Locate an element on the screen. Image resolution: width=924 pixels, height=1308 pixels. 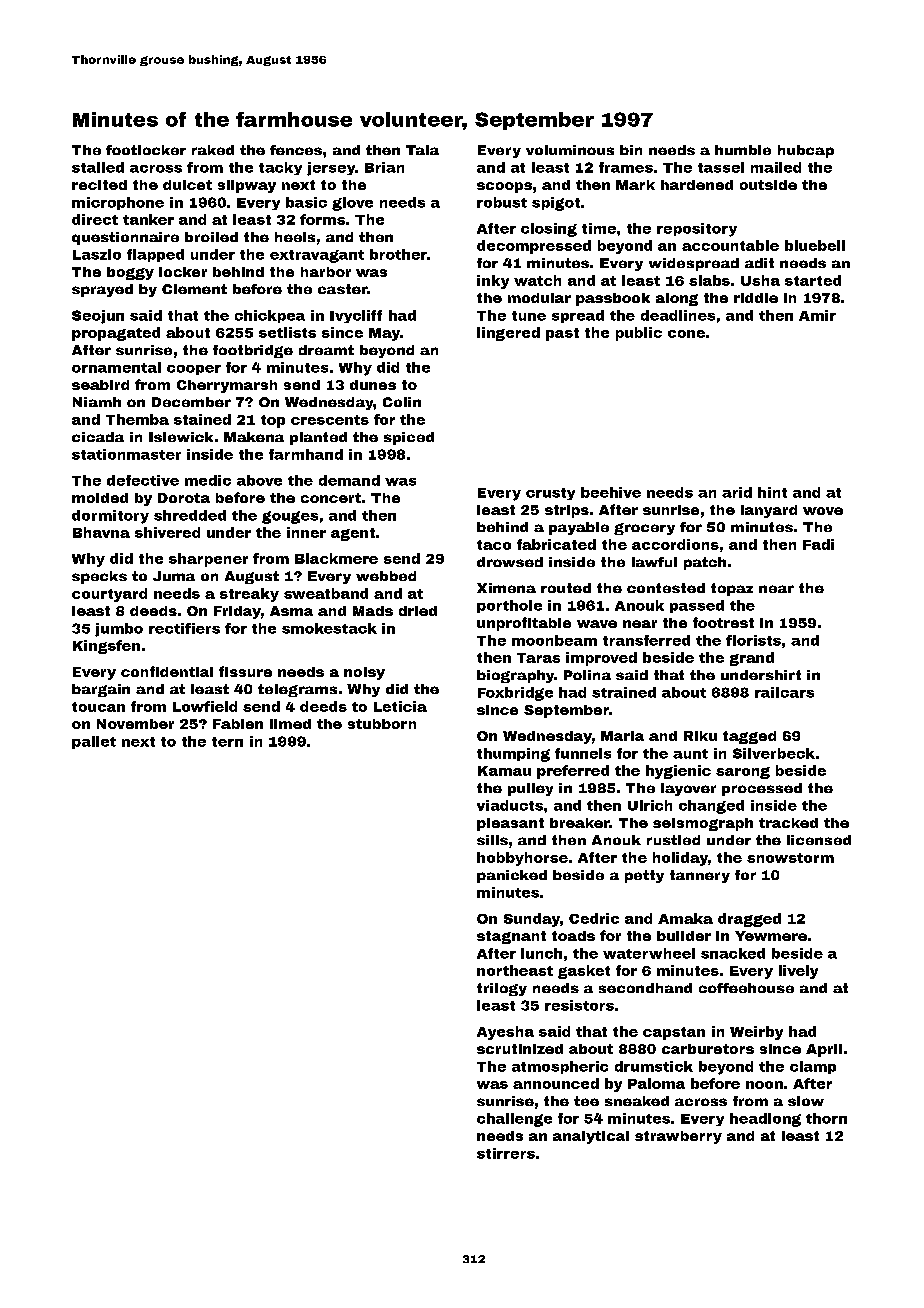
sills is located at coordinates (492, 840).
